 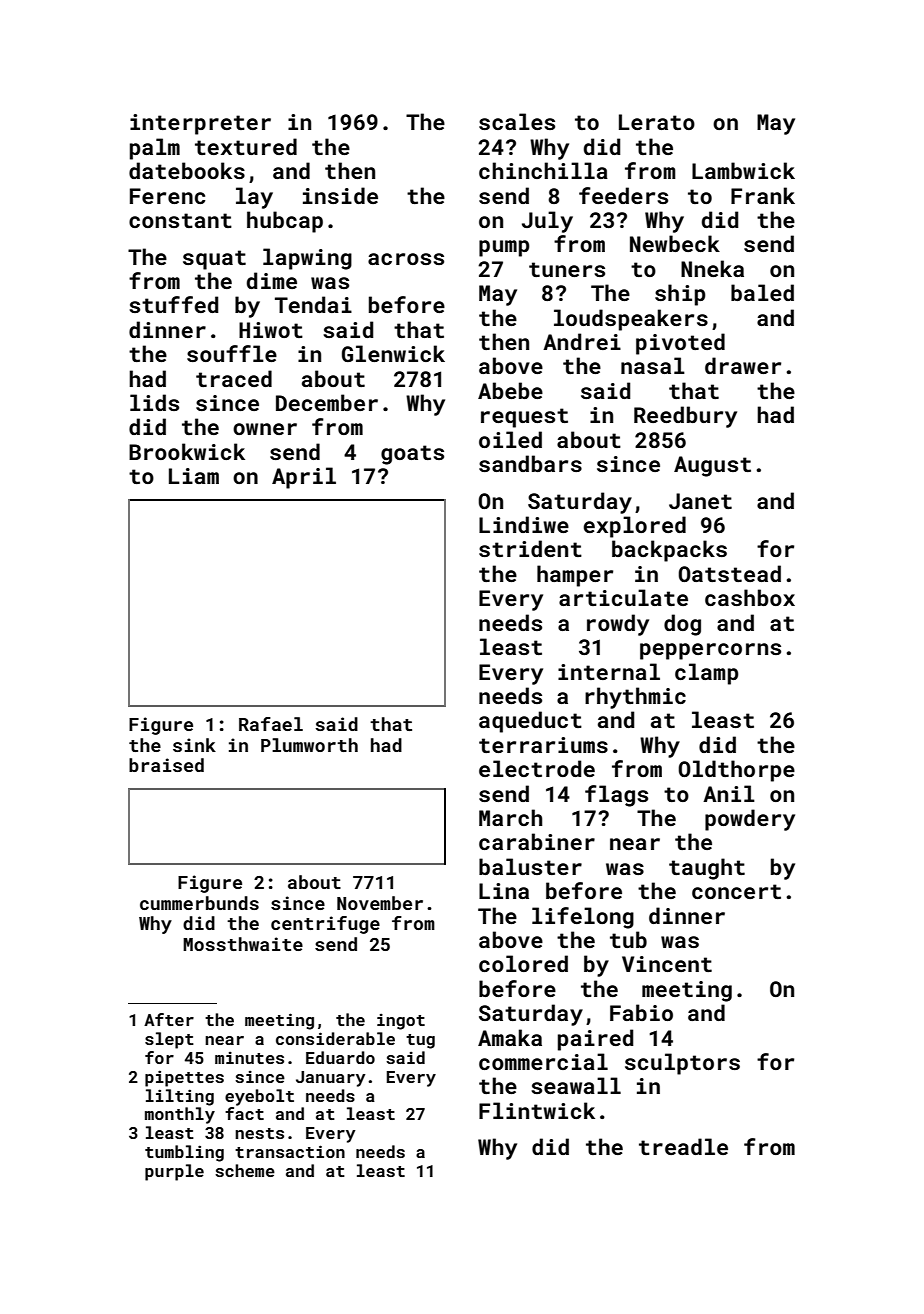 I want to click on scheme, so click(x=245, y=1170).
